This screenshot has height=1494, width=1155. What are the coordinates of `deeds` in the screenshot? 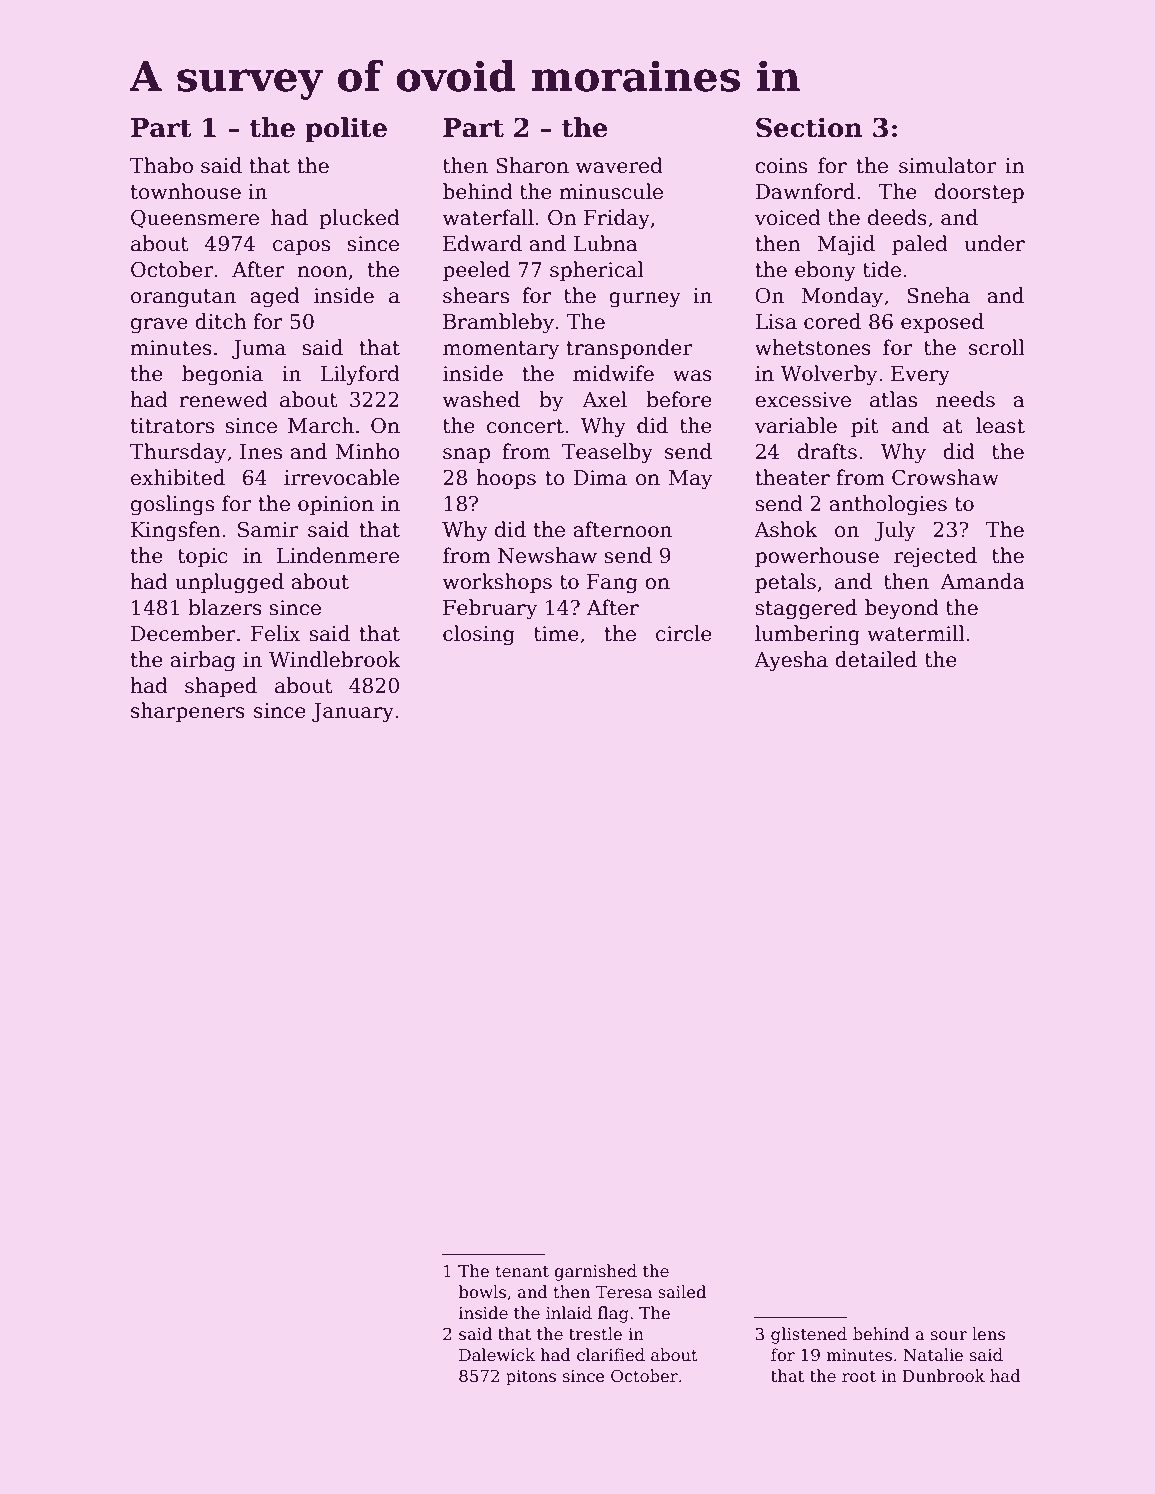 It's located at (897, 217).
